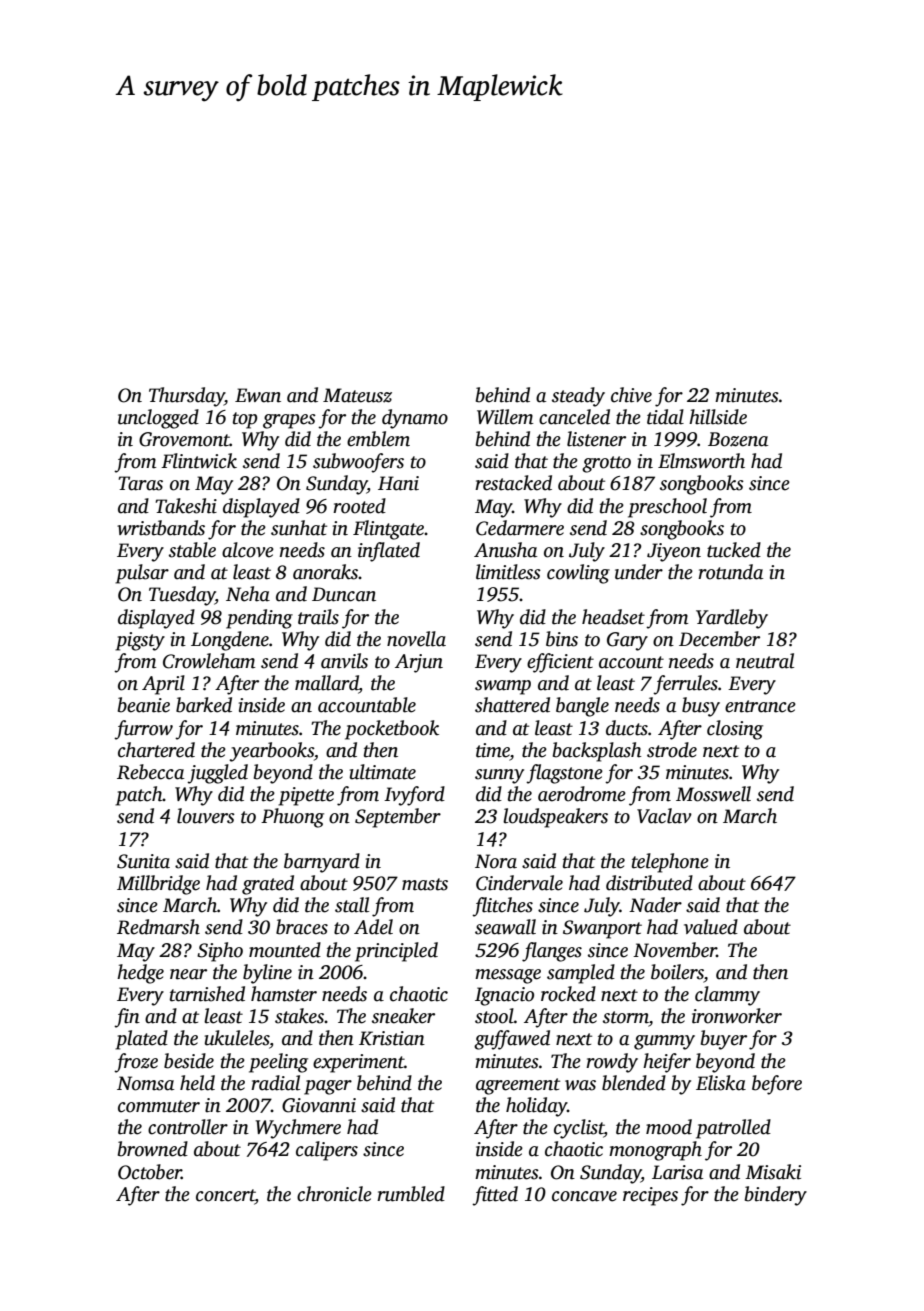 This screenshot has height=1311, width=924. Describe the element at coordinates (713, 794) in the screenshot. I see `Mosswell` at that location.
